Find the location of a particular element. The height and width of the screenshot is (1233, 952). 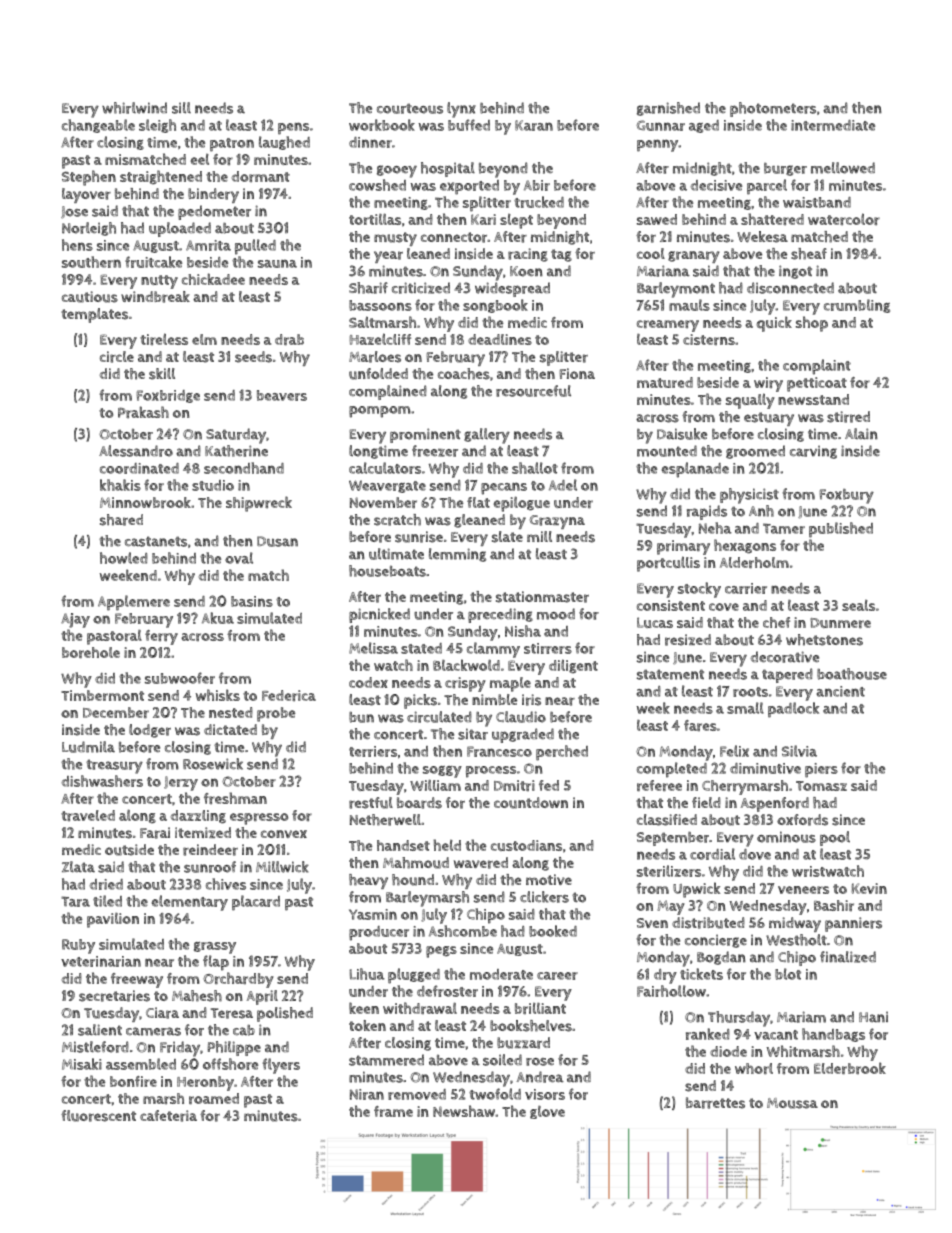

handset is located at coordinates (403, 845).
